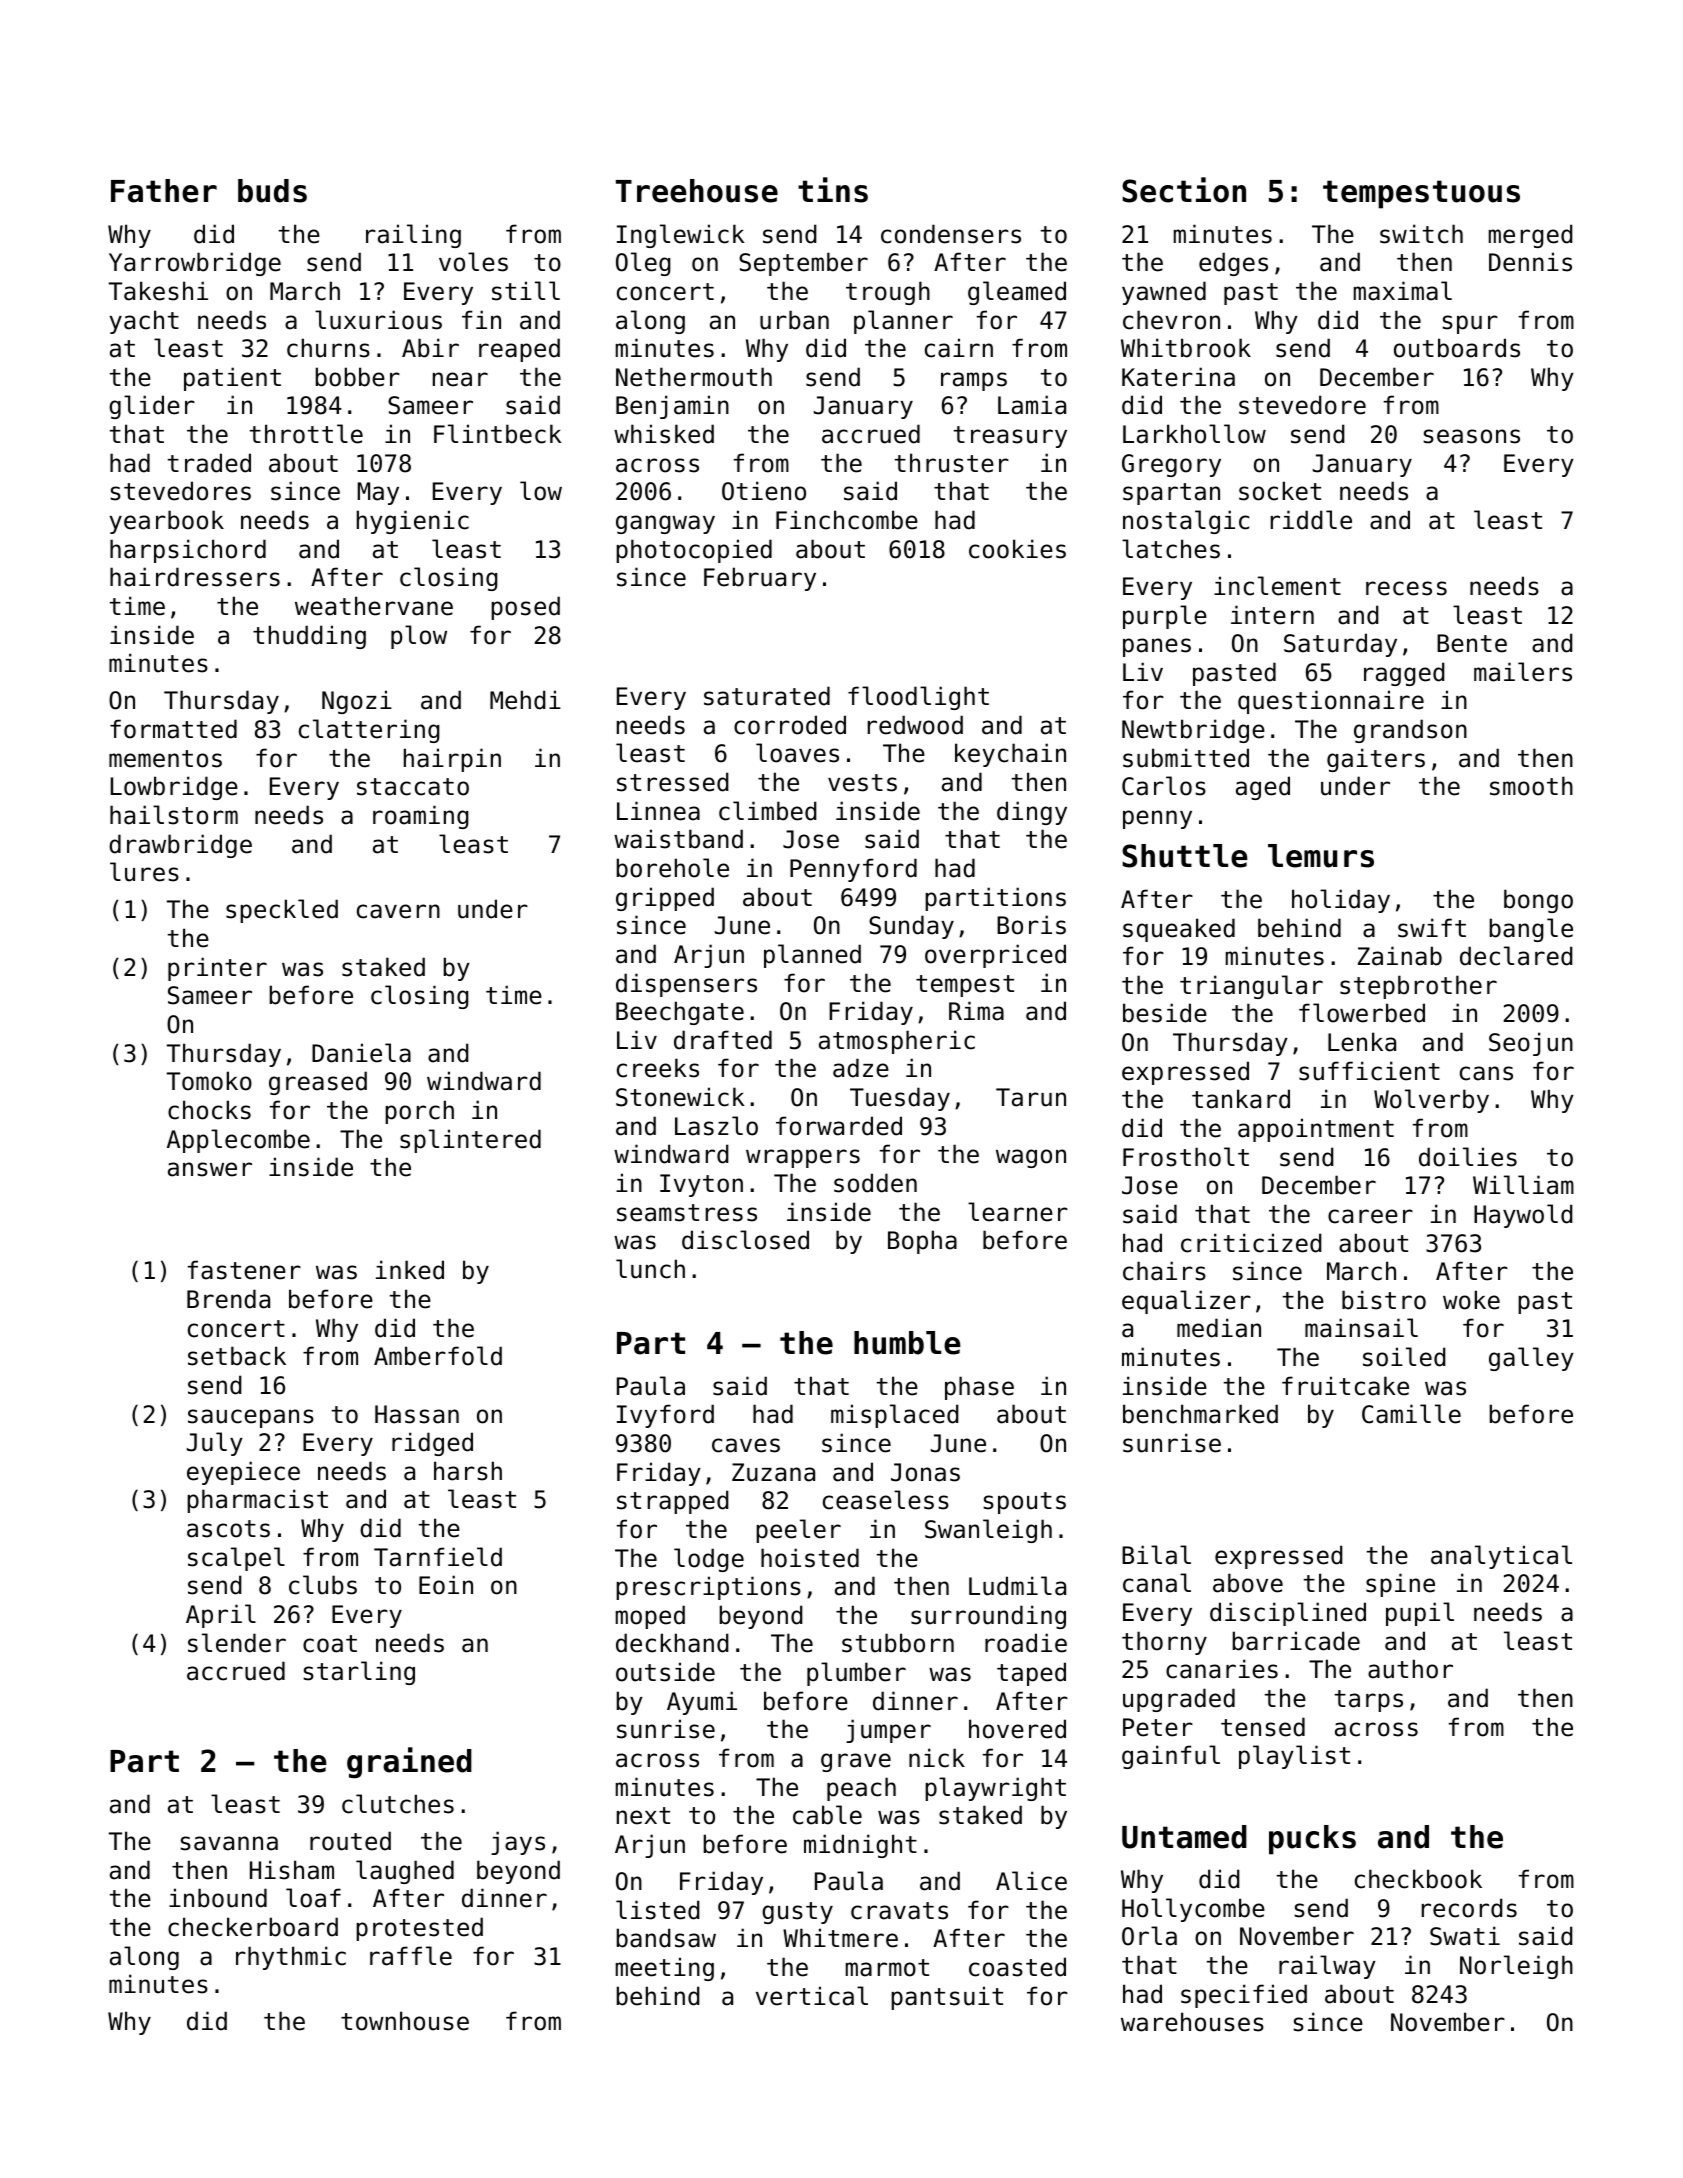 The width and height of the screenshot is (1683, 2178). What do you see at coordinates (952, 463) in the screenshot?
I see `thruster` at bounding box center [952, 463].
